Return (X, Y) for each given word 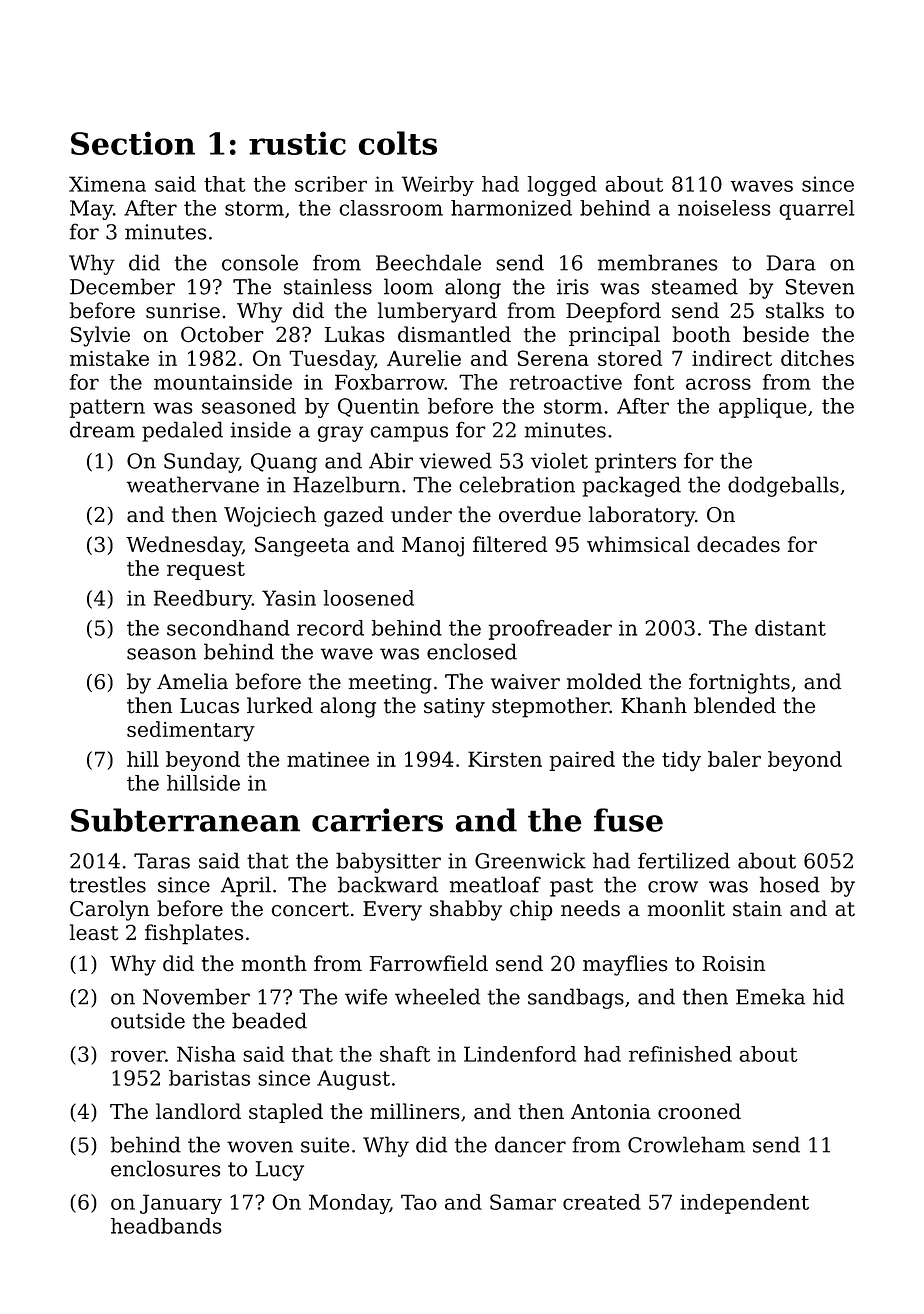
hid (828, 996)
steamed (695, 286)
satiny (454, 708)
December (122, 286)
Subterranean (185, 820)
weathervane (193, 484)
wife (366, 996)
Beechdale (428, 262)
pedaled (182, 431)
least (93, 932)
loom (408, 286)
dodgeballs (783, 486)
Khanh (654, 705)
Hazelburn (346, 484)
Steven (820, 287)
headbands (166, 1226)
